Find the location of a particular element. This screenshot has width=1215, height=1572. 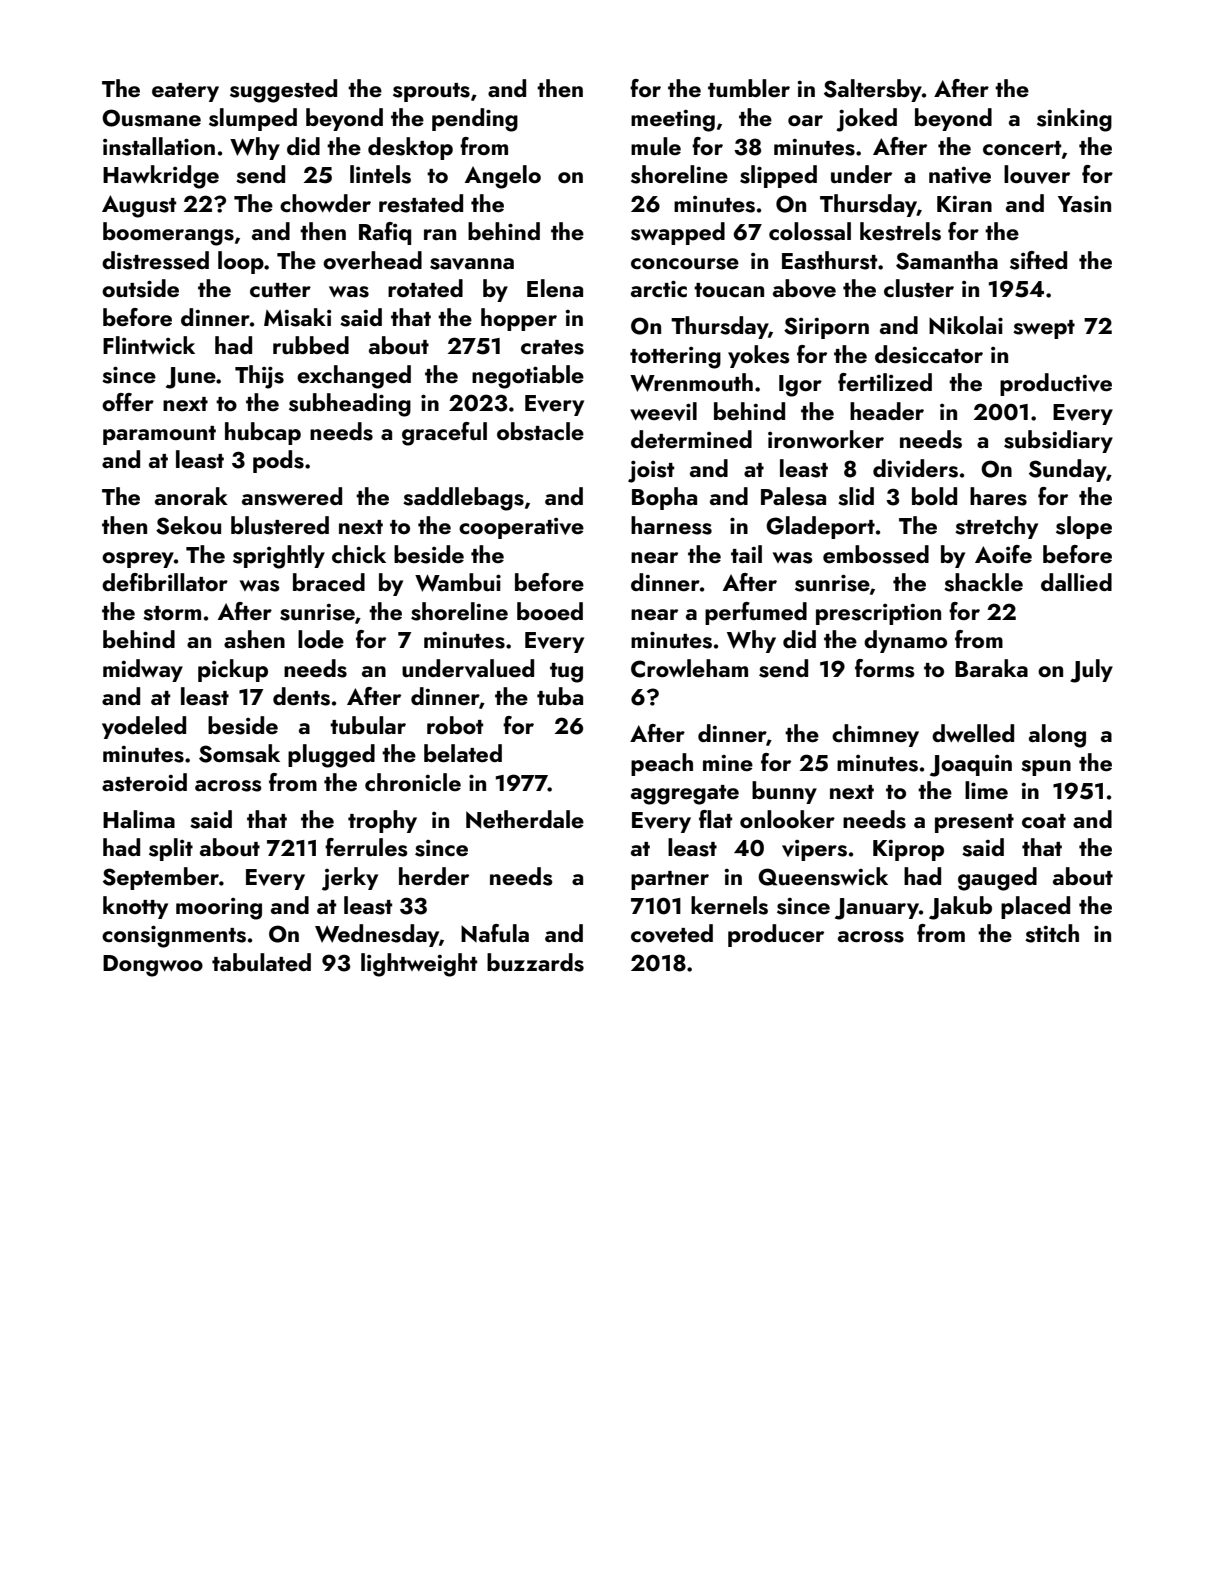

July is located at coordinates (1091, 671).
